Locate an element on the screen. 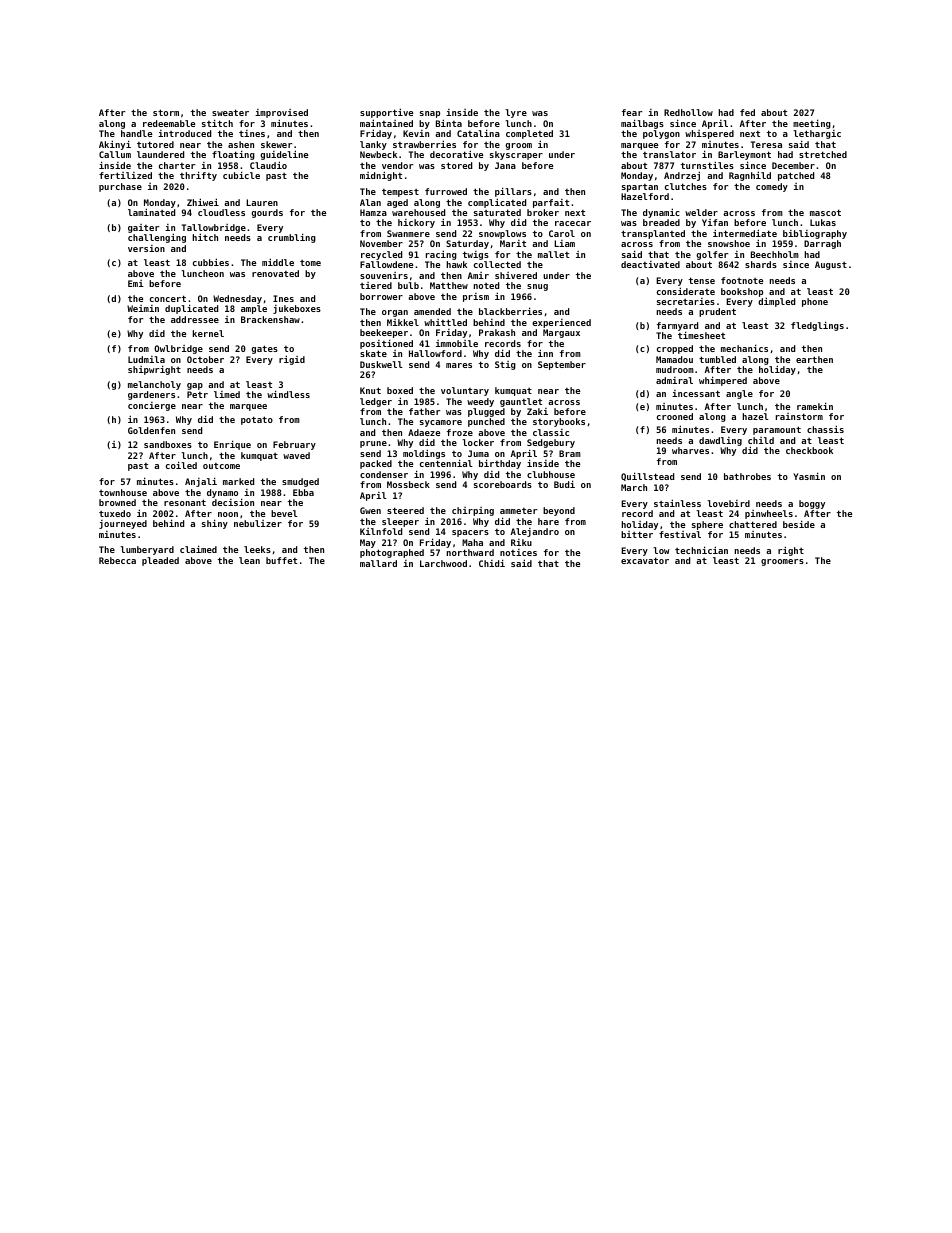 This screenshot has width=952, height=1233. turnstiles is located at coordinates (707, 165).
